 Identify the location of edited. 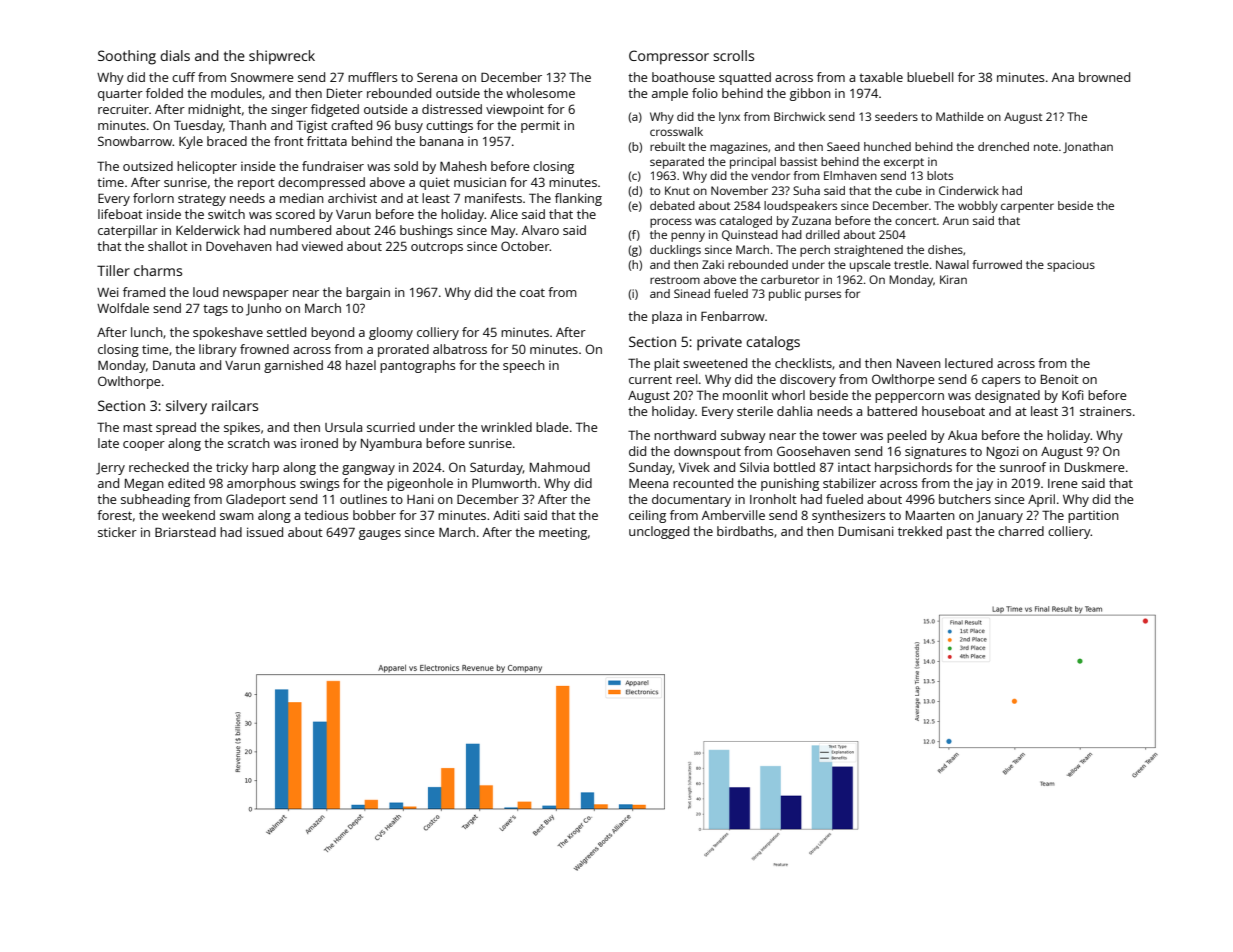
(186, 483).
